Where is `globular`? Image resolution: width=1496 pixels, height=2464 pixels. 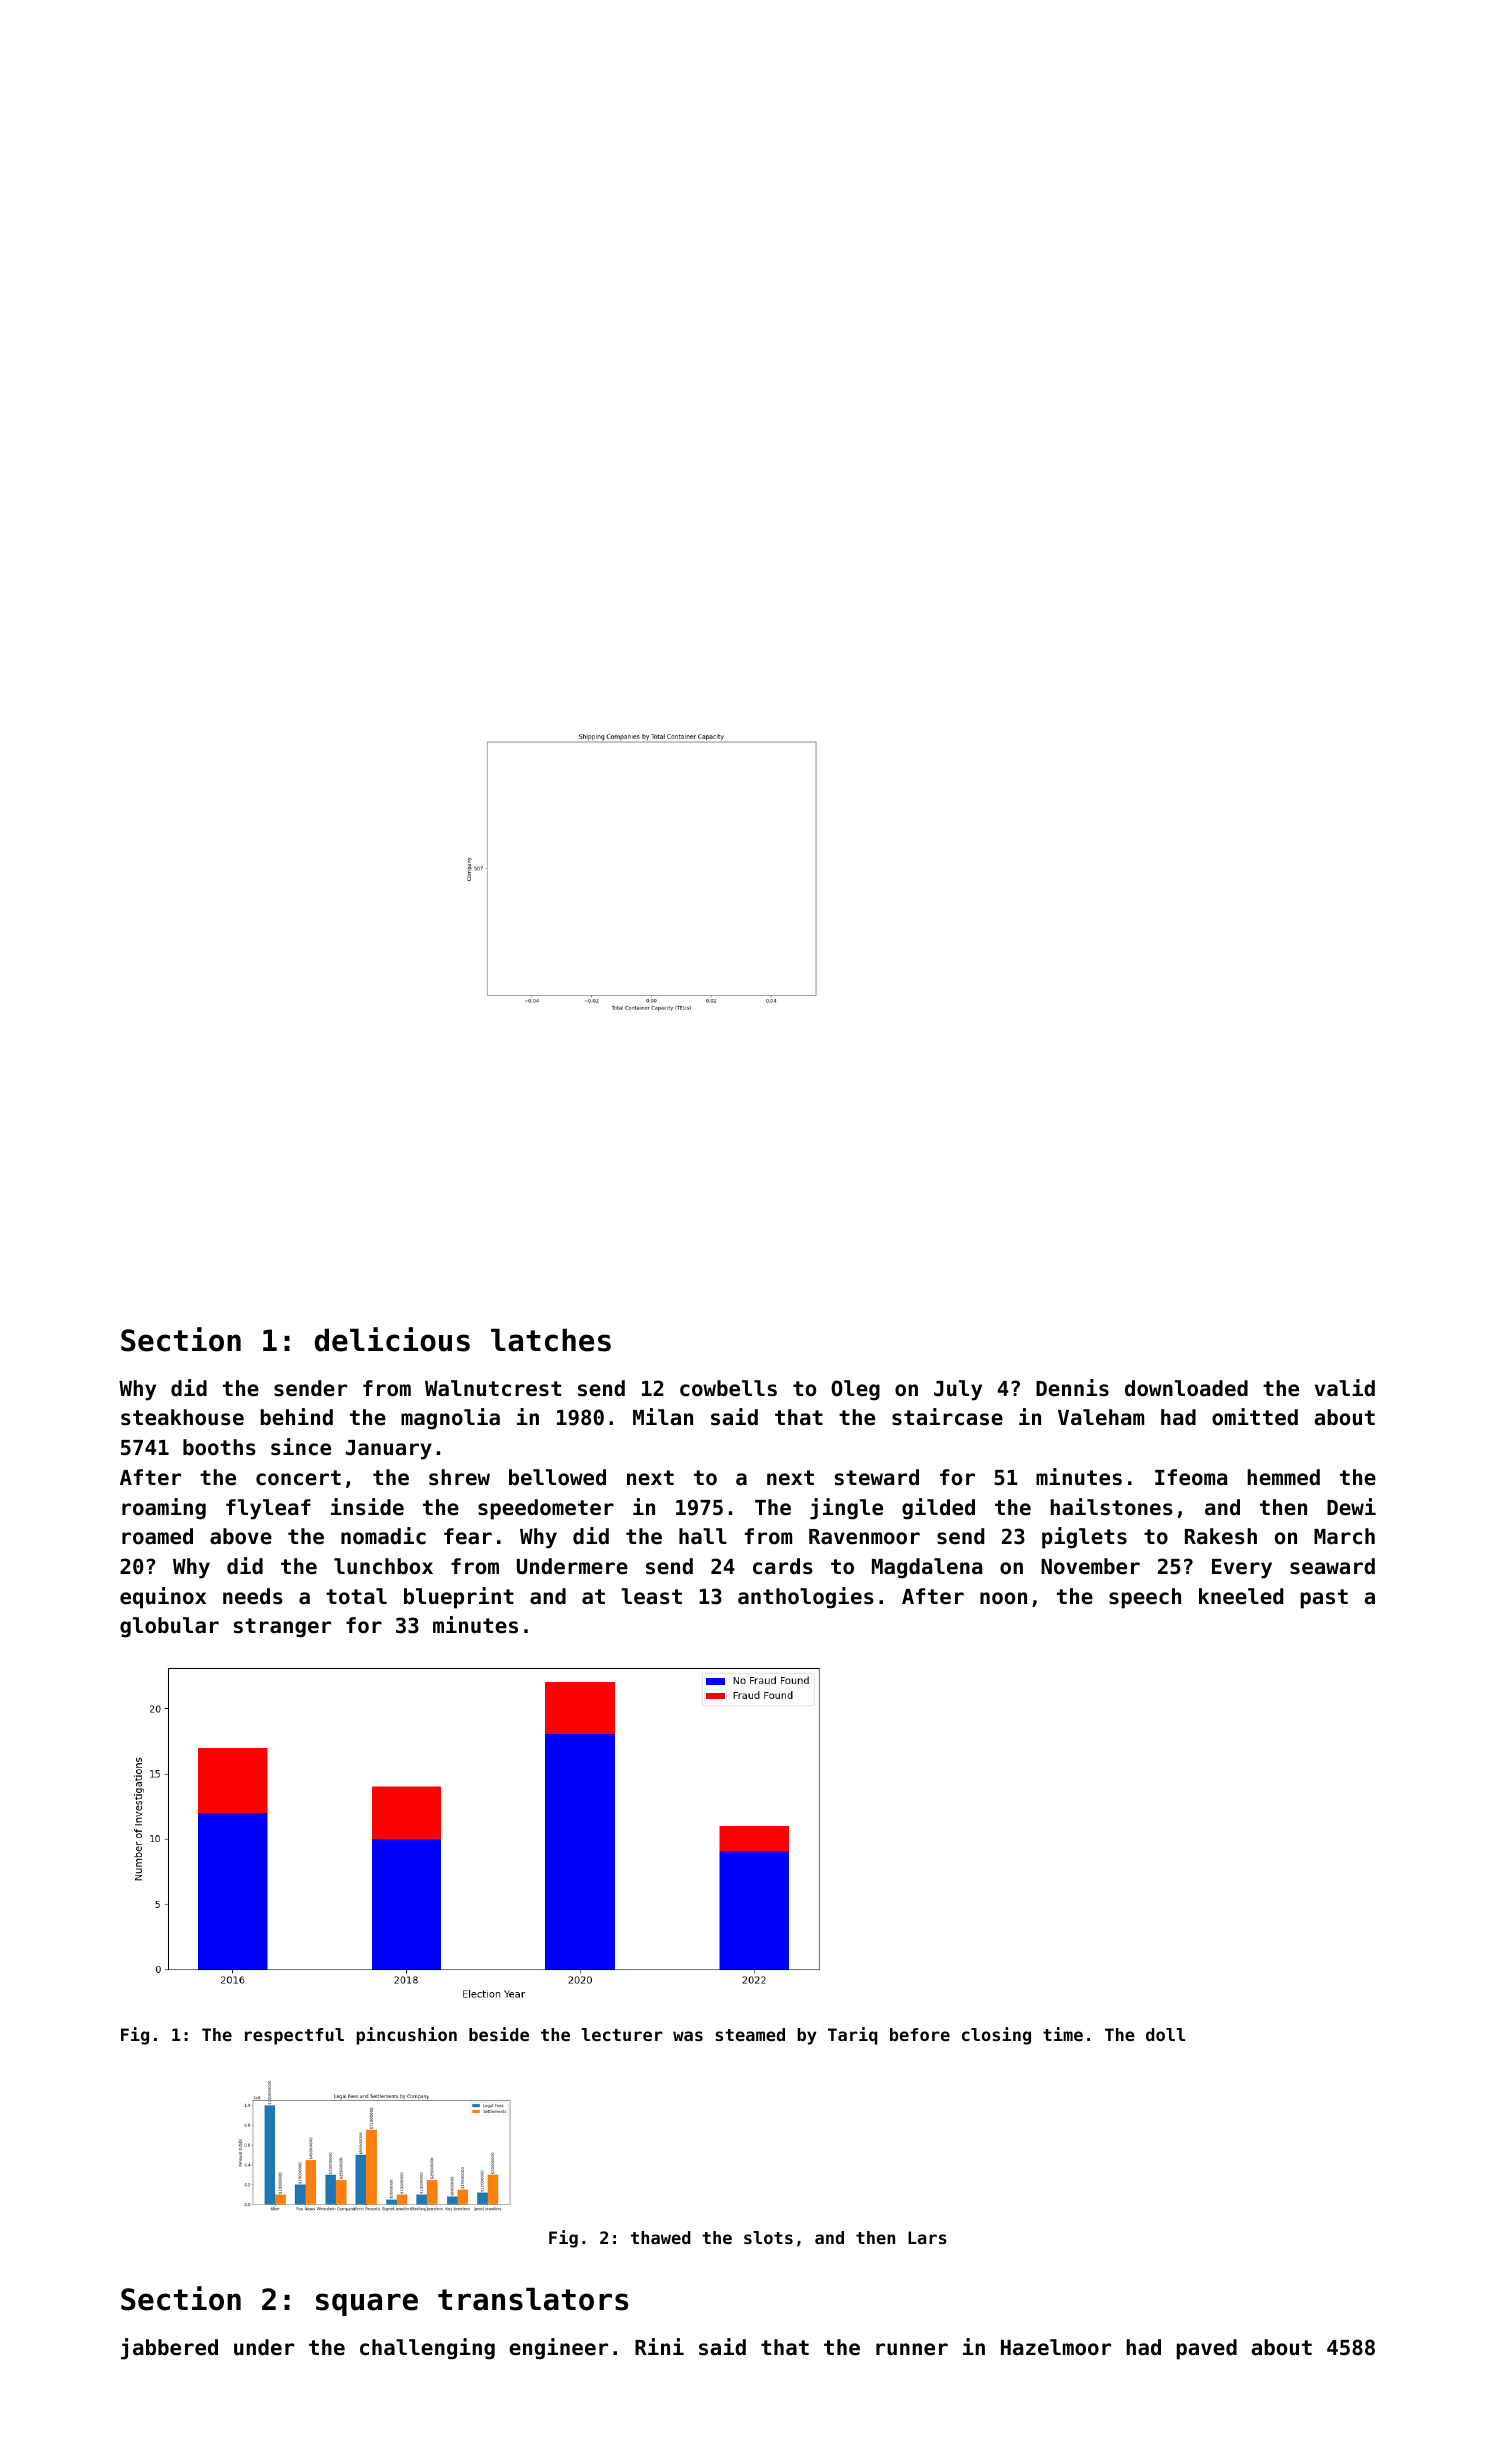 globular is located at coordinates (169, 1627).
